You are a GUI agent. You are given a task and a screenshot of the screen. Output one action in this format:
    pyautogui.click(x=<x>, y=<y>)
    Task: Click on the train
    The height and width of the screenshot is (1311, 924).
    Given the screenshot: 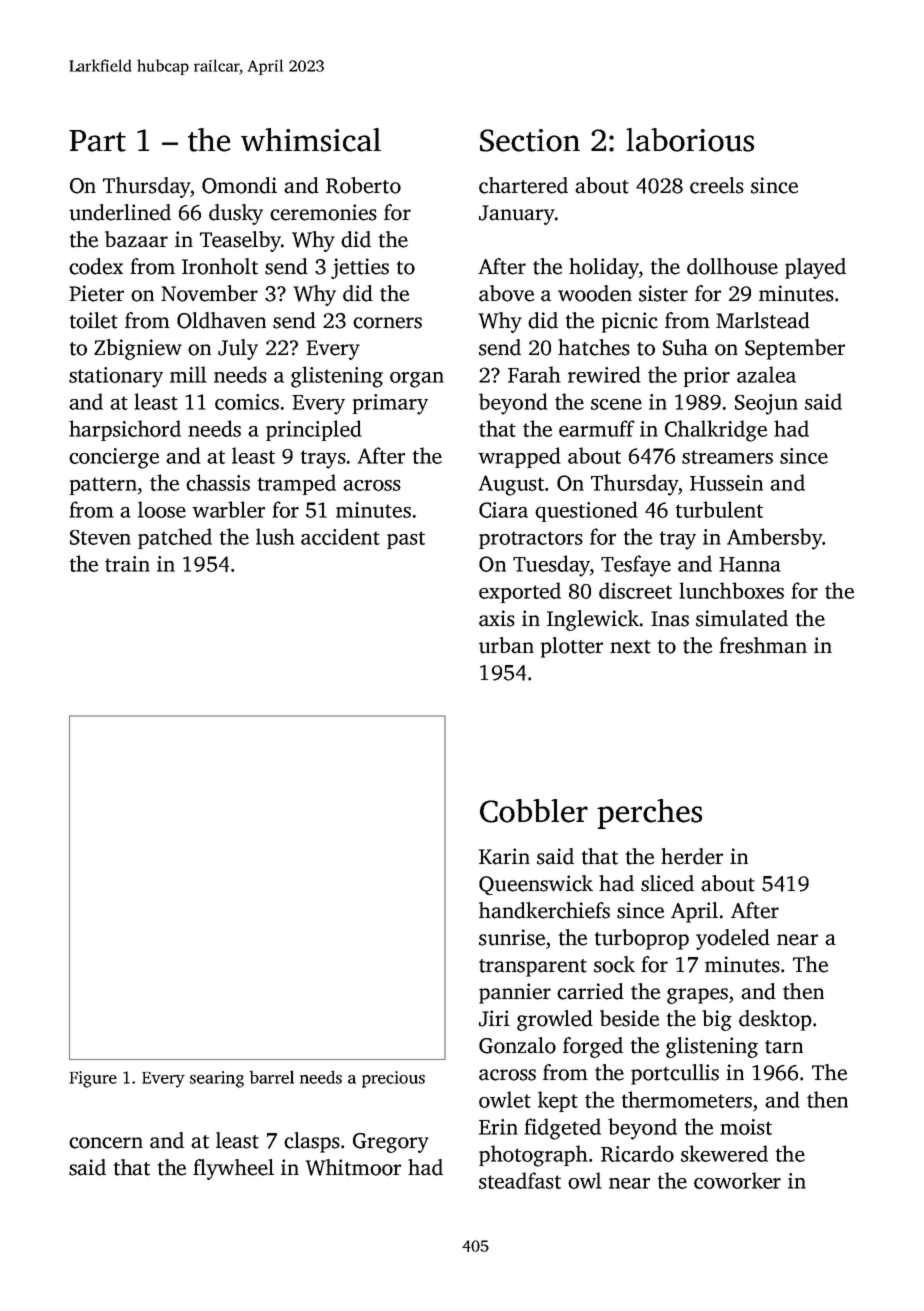 What is the action you would take?
    pyautogui.click(x=127, y=564)
